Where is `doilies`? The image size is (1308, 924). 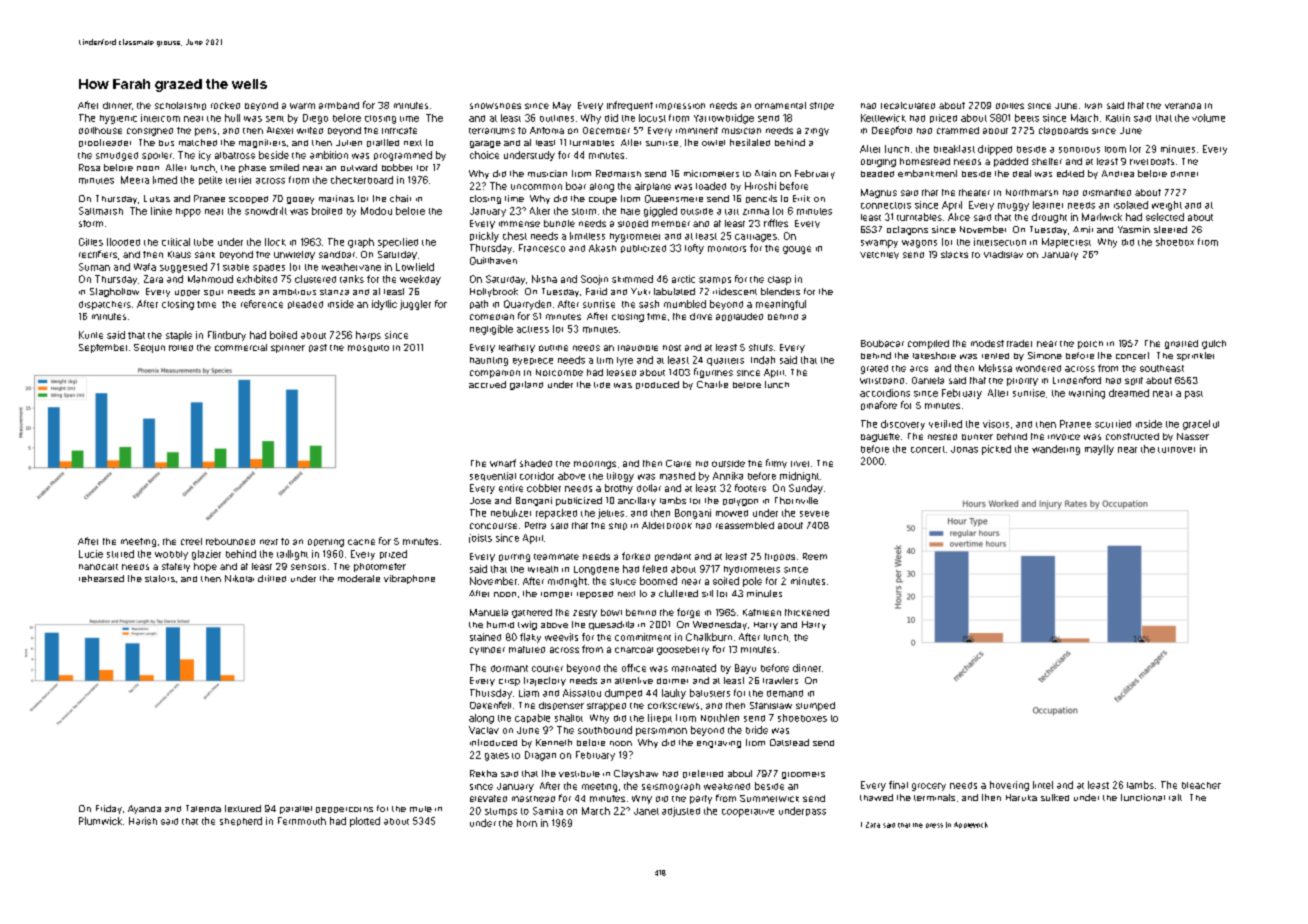
doilies is located at coordinates (1010, 106).
